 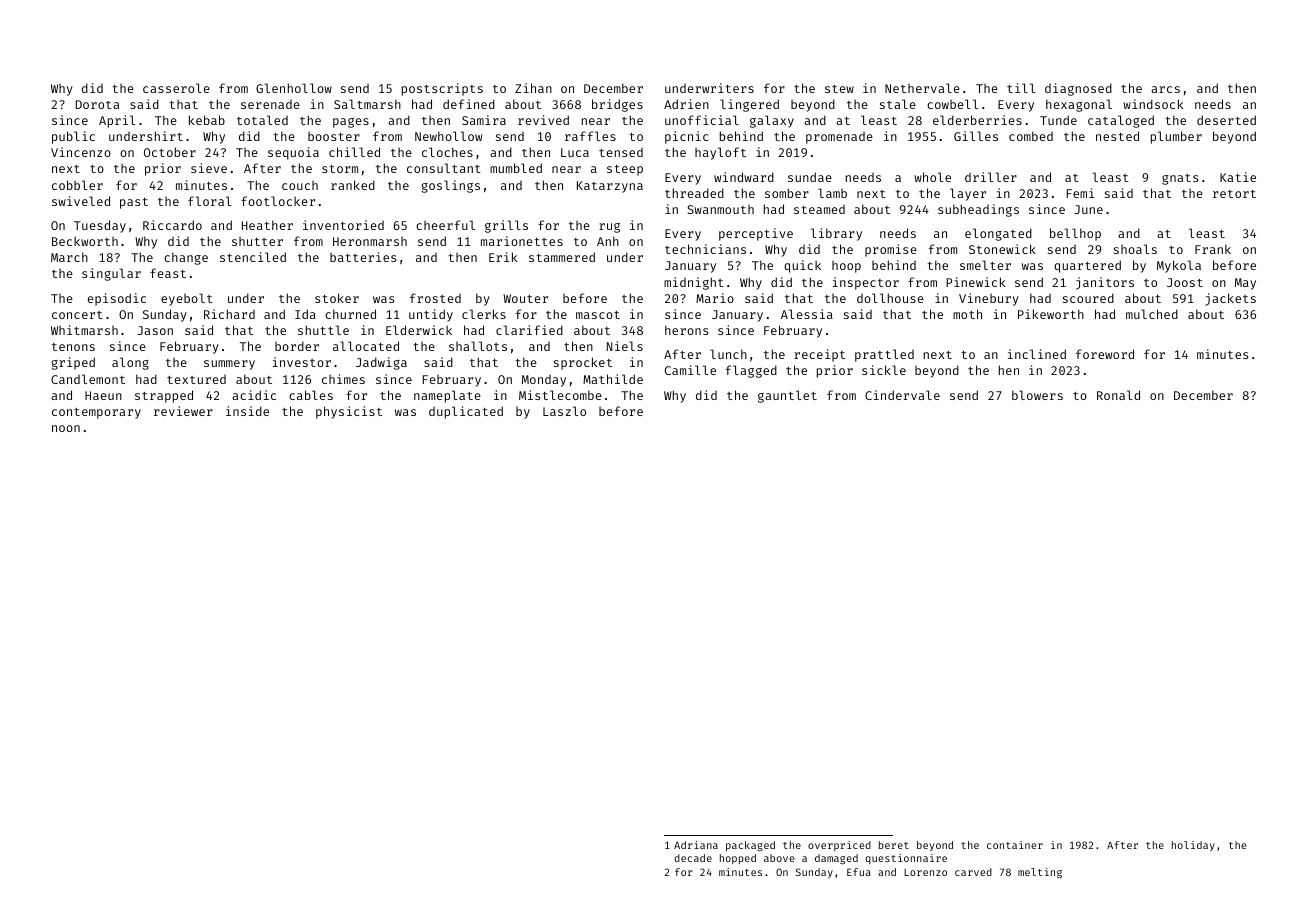 I want to click on Katarzyna, so click(x=610, y=187).
